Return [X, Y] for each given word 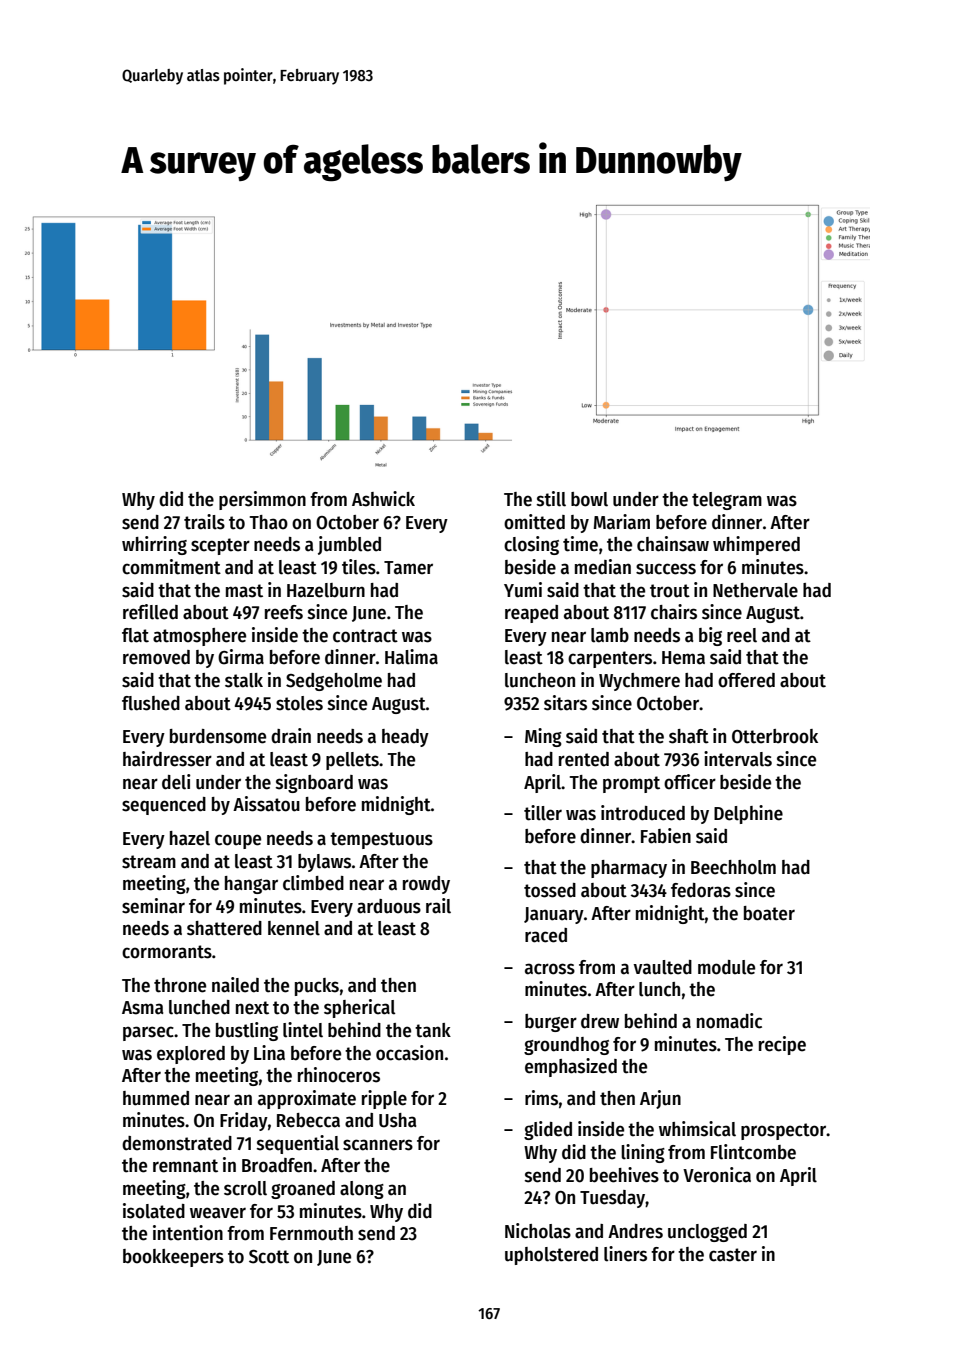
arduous [389, 906]
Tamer [408, 568]
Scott [269, 1257]
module [726, 967]
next [252, 1008]
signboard [314, 783]
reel [742, 635]
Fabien [666, 836]
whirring [154, 545]
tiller [543, 813]
